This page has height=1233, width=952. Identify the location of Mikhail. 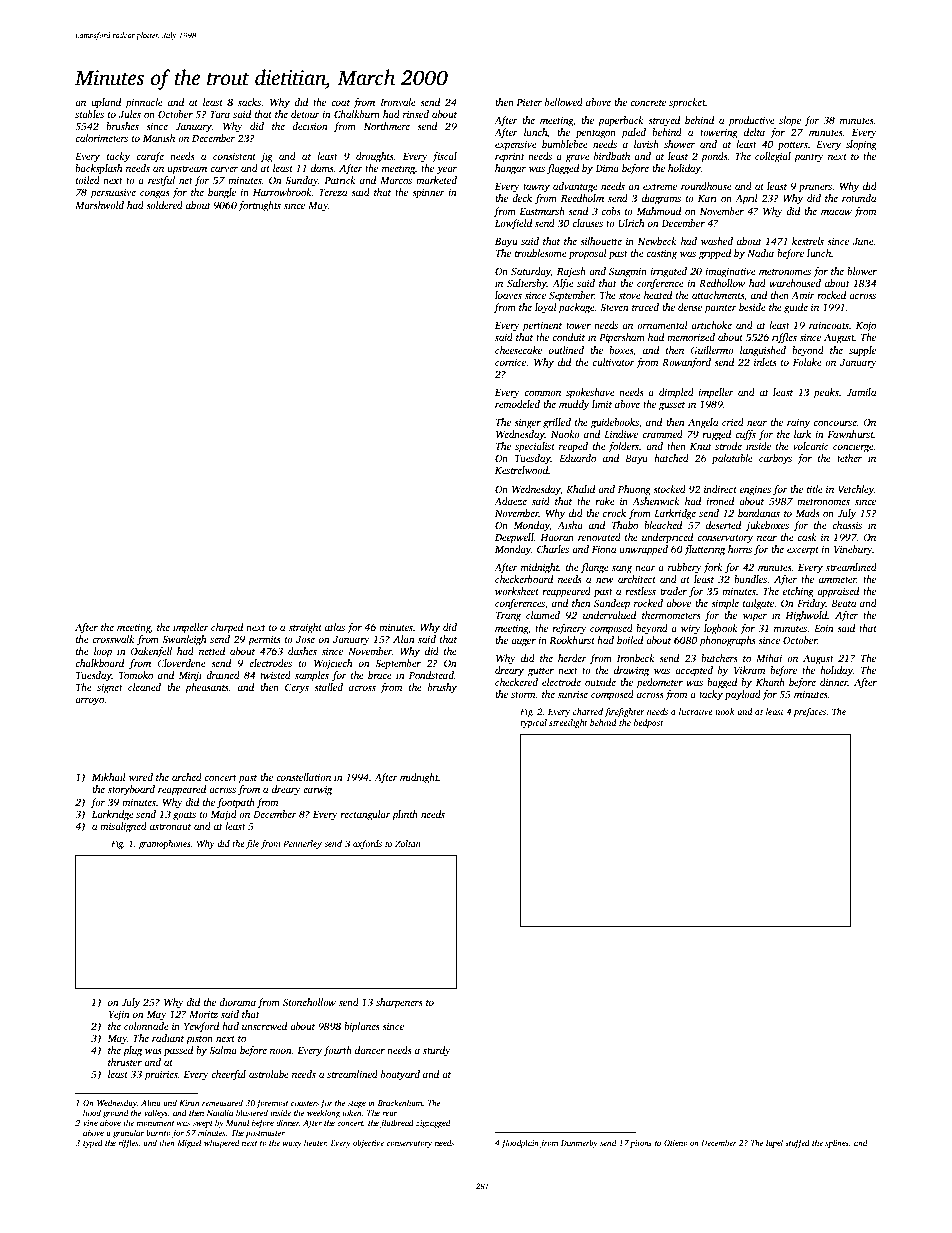
(109, 777).
